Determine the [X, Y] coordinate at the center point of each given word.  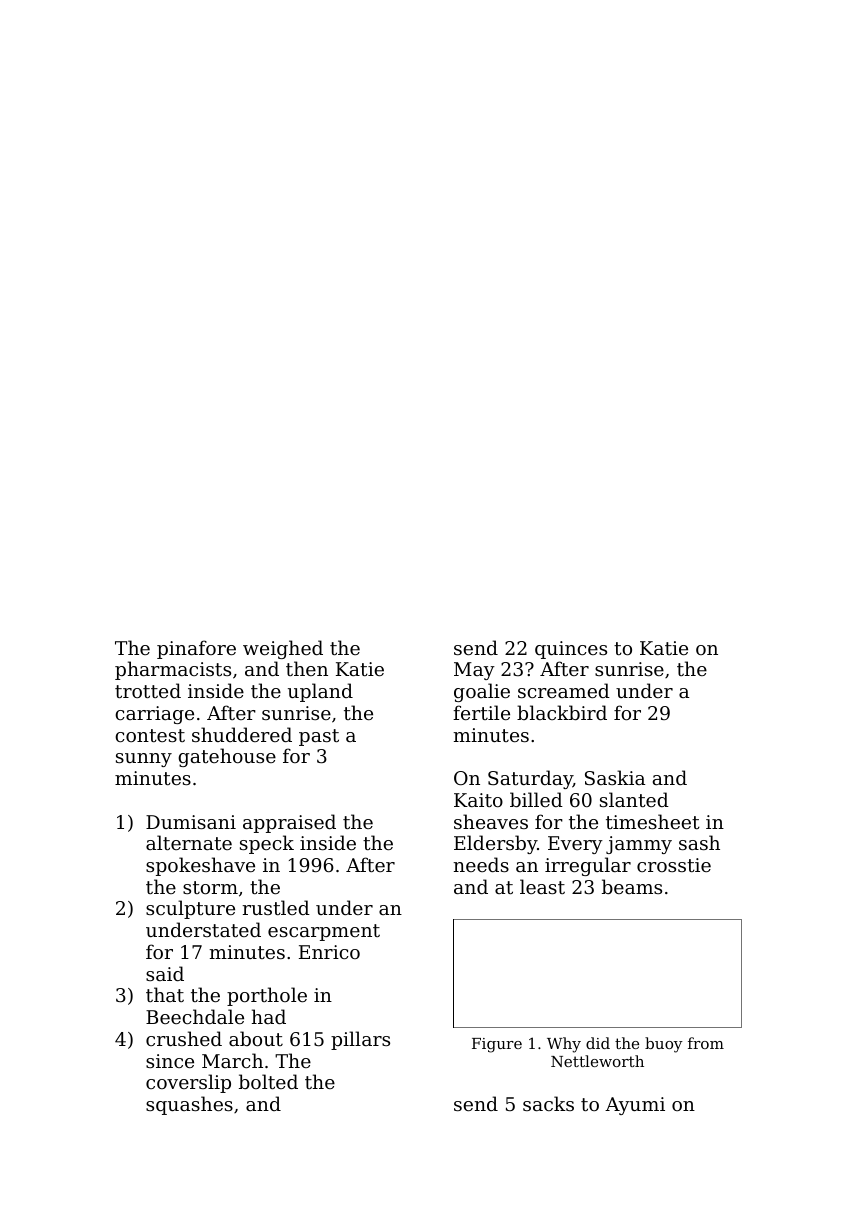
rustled [276, 907]
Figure [497, 1045]
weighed [283, 649]
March [232, 1060]
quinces [571, 650]
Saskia [615, 777]
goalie [482, 692]
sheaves [491, 821]
